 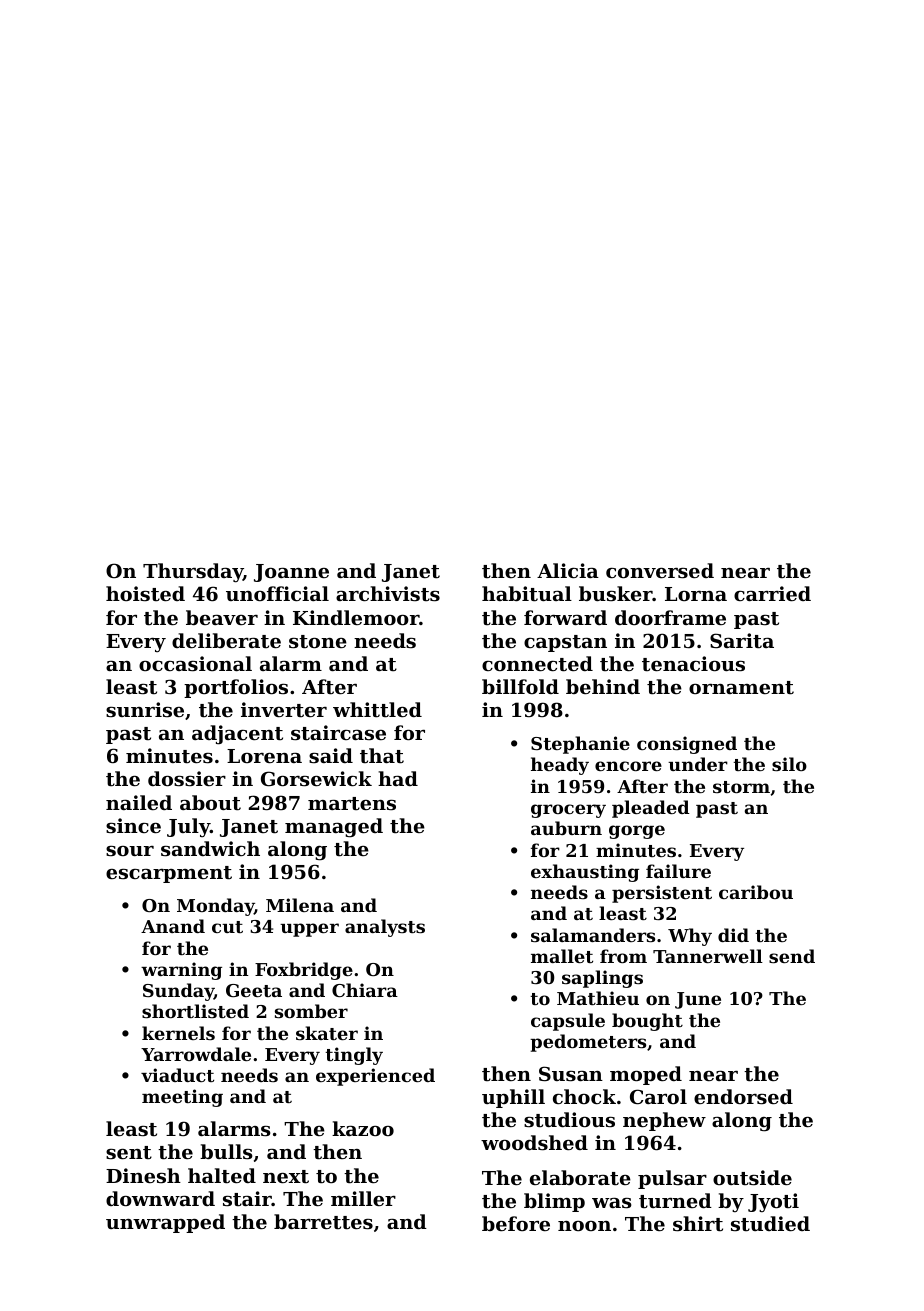 I want to click on that, so click(x=382, y=756).
